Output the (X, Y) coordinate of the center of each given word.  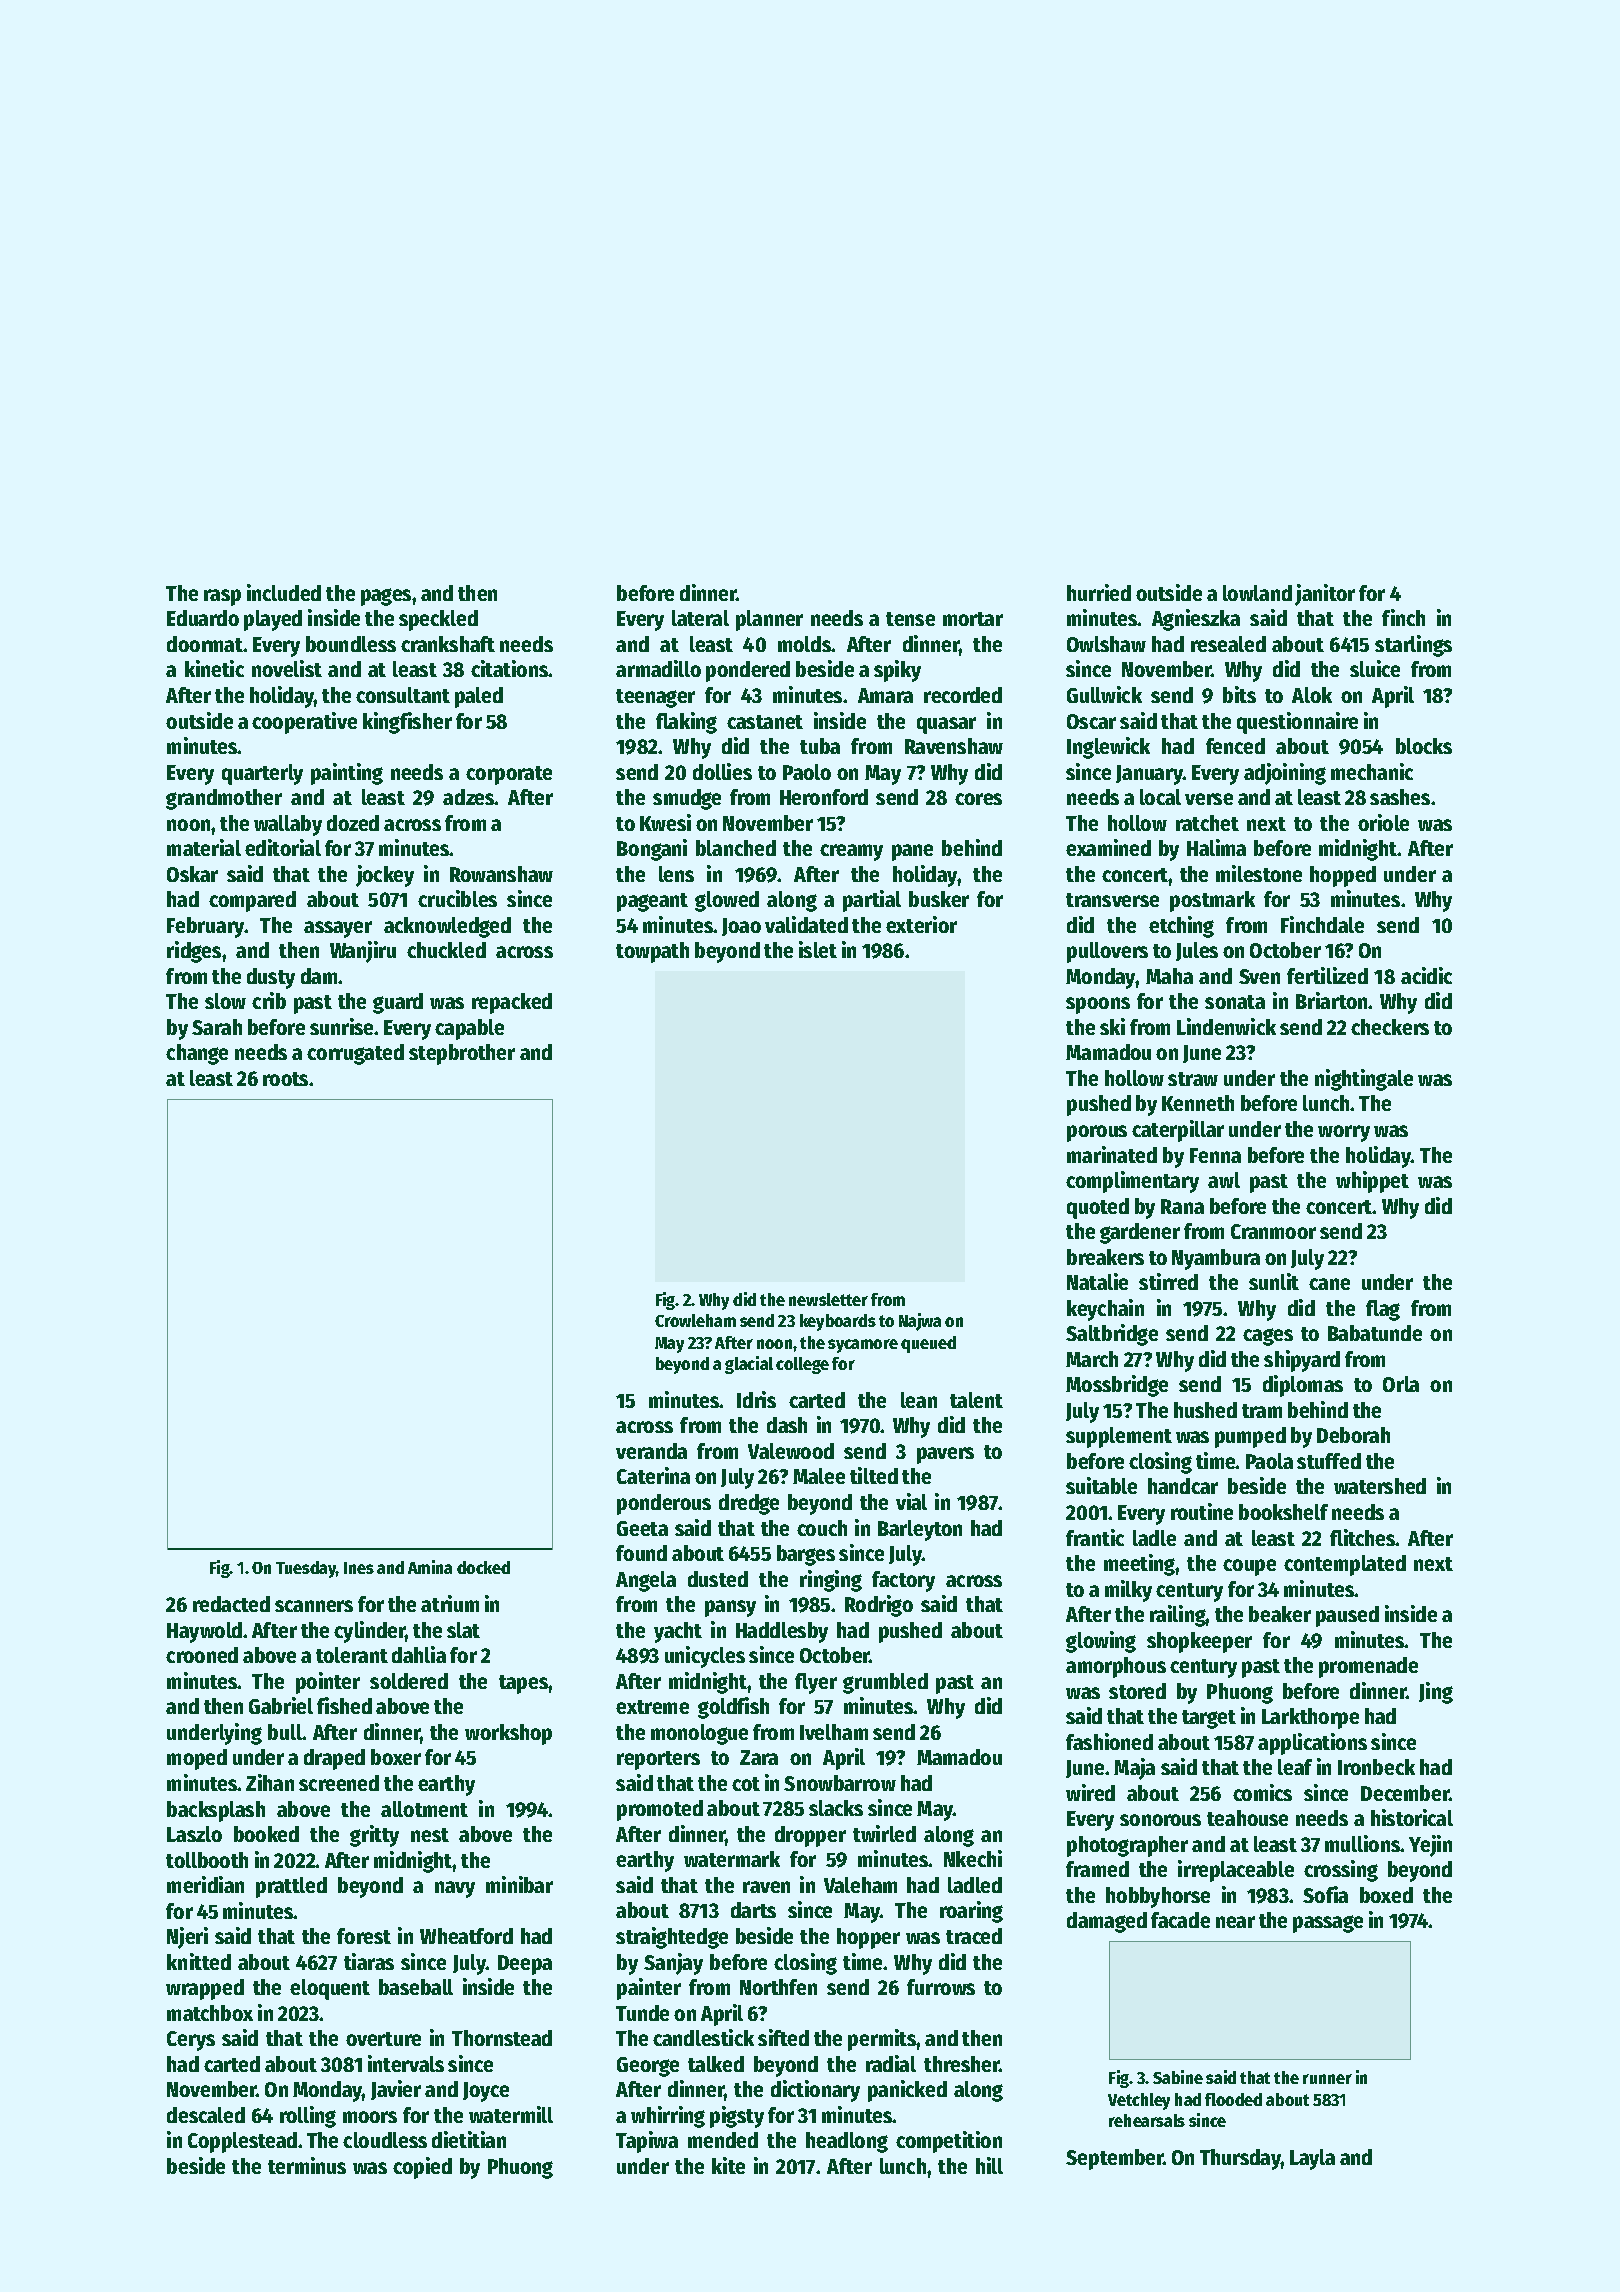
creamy (851, 852)
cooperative (304, 723)
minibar (519, 1884)
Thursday (1240, 2159)
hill (989, 2165)
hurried (1099, 592)
